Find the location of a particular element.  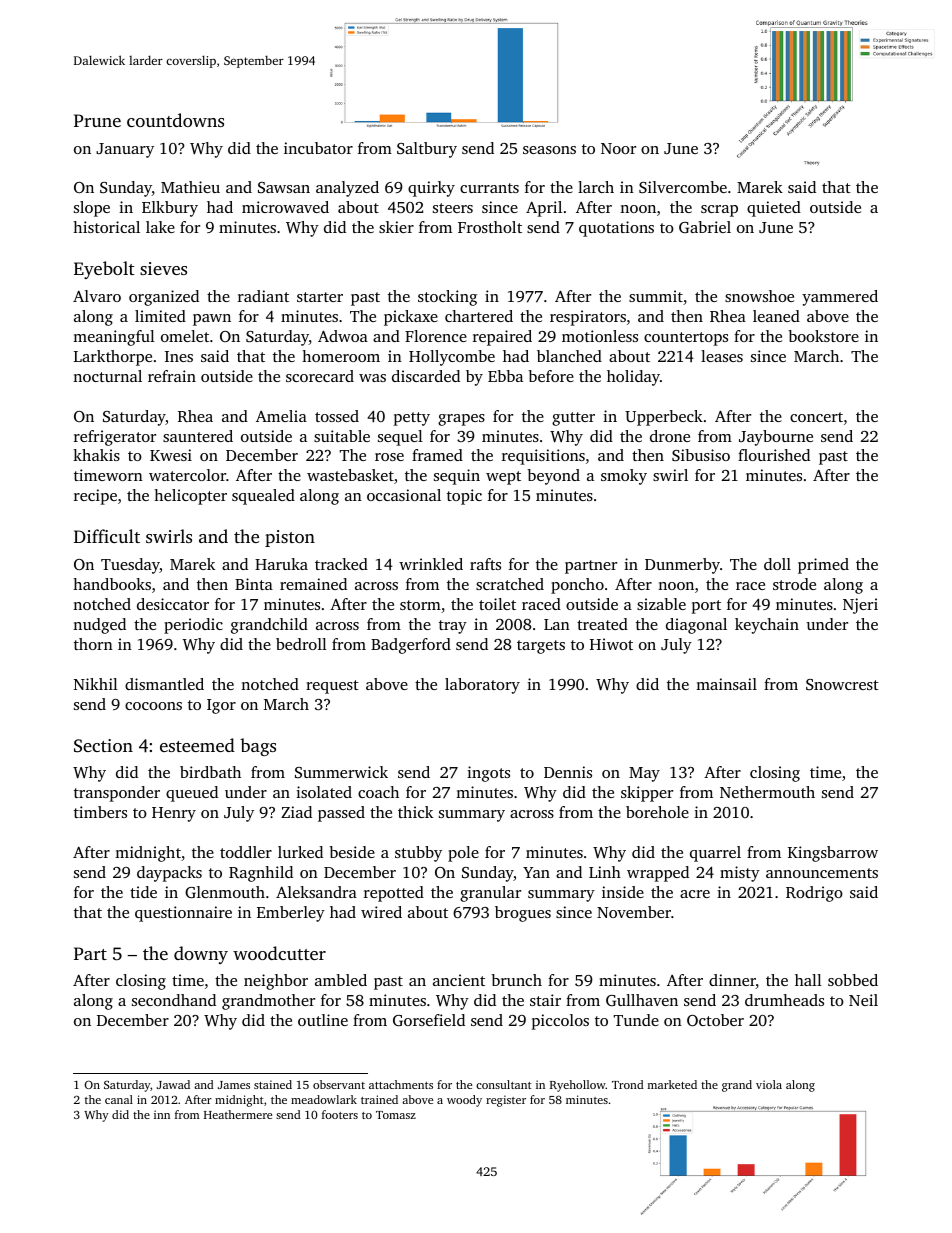

Jawad is located at coordinates (173, 1084).
